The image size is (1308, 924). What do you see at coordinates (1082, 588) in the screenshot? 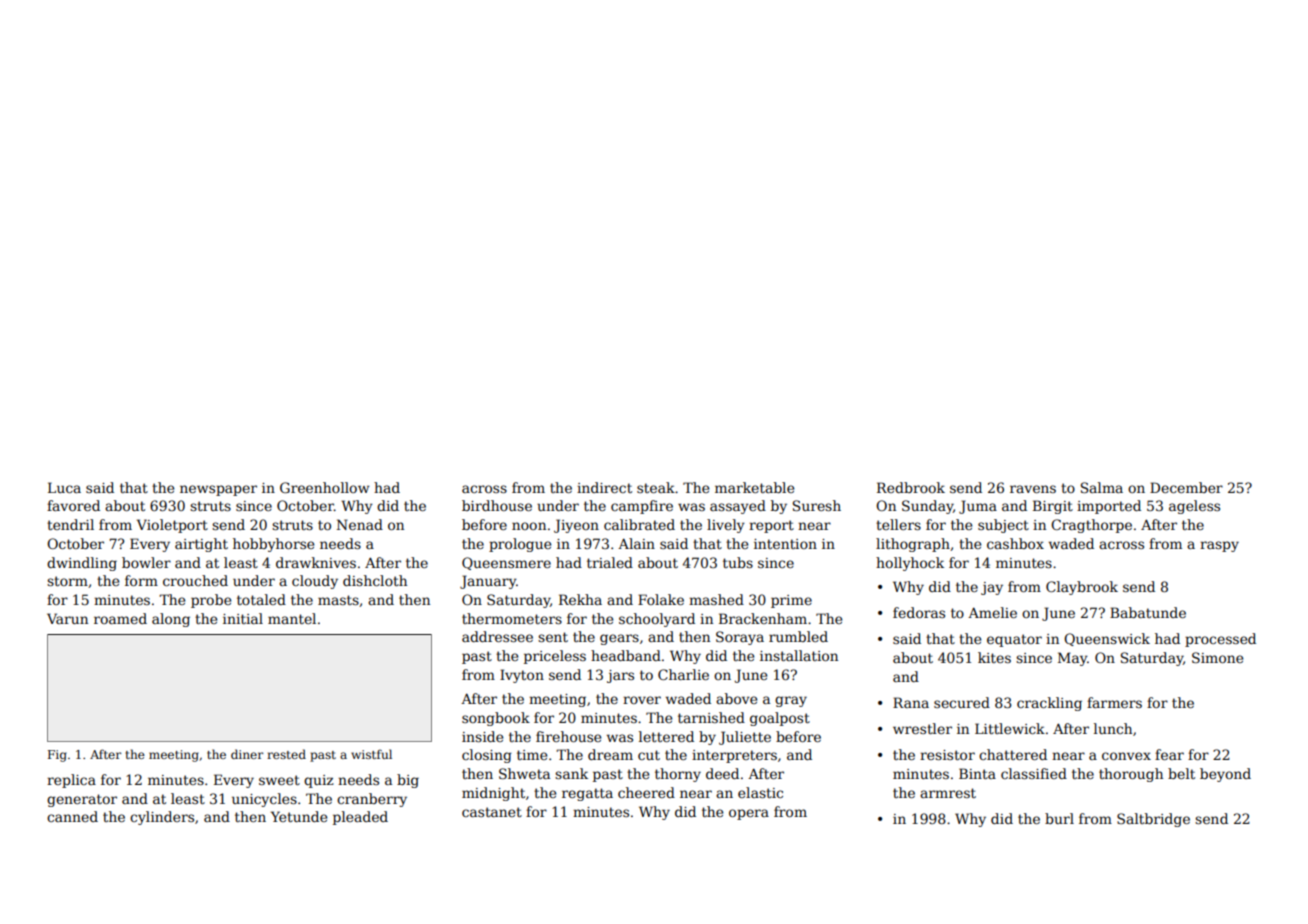
I see `Claybrook` at bounding box center [1082, 588].
